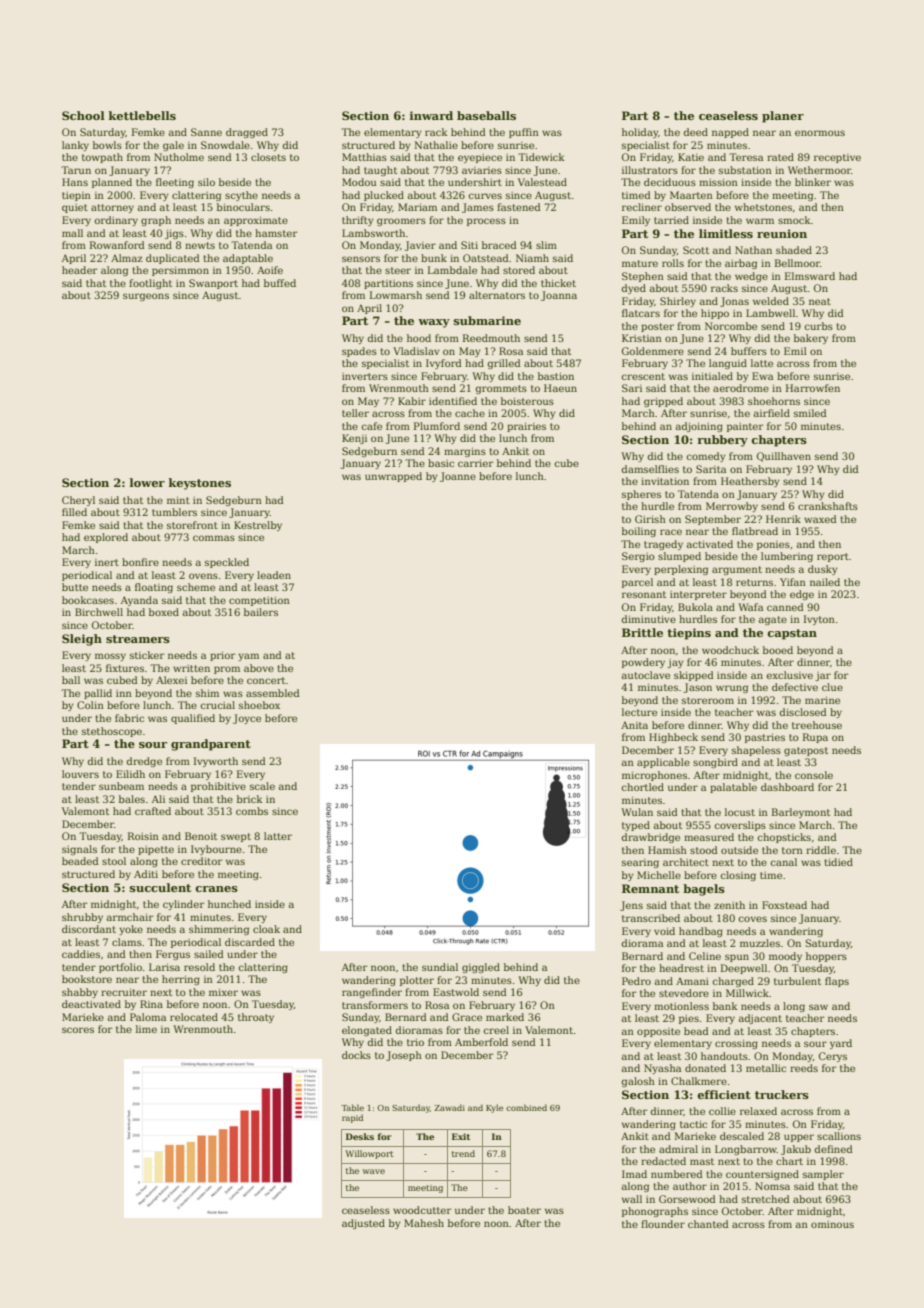  Describe the element at coordinates (436, 145) in the image. I see `Nathalie` at that location.
